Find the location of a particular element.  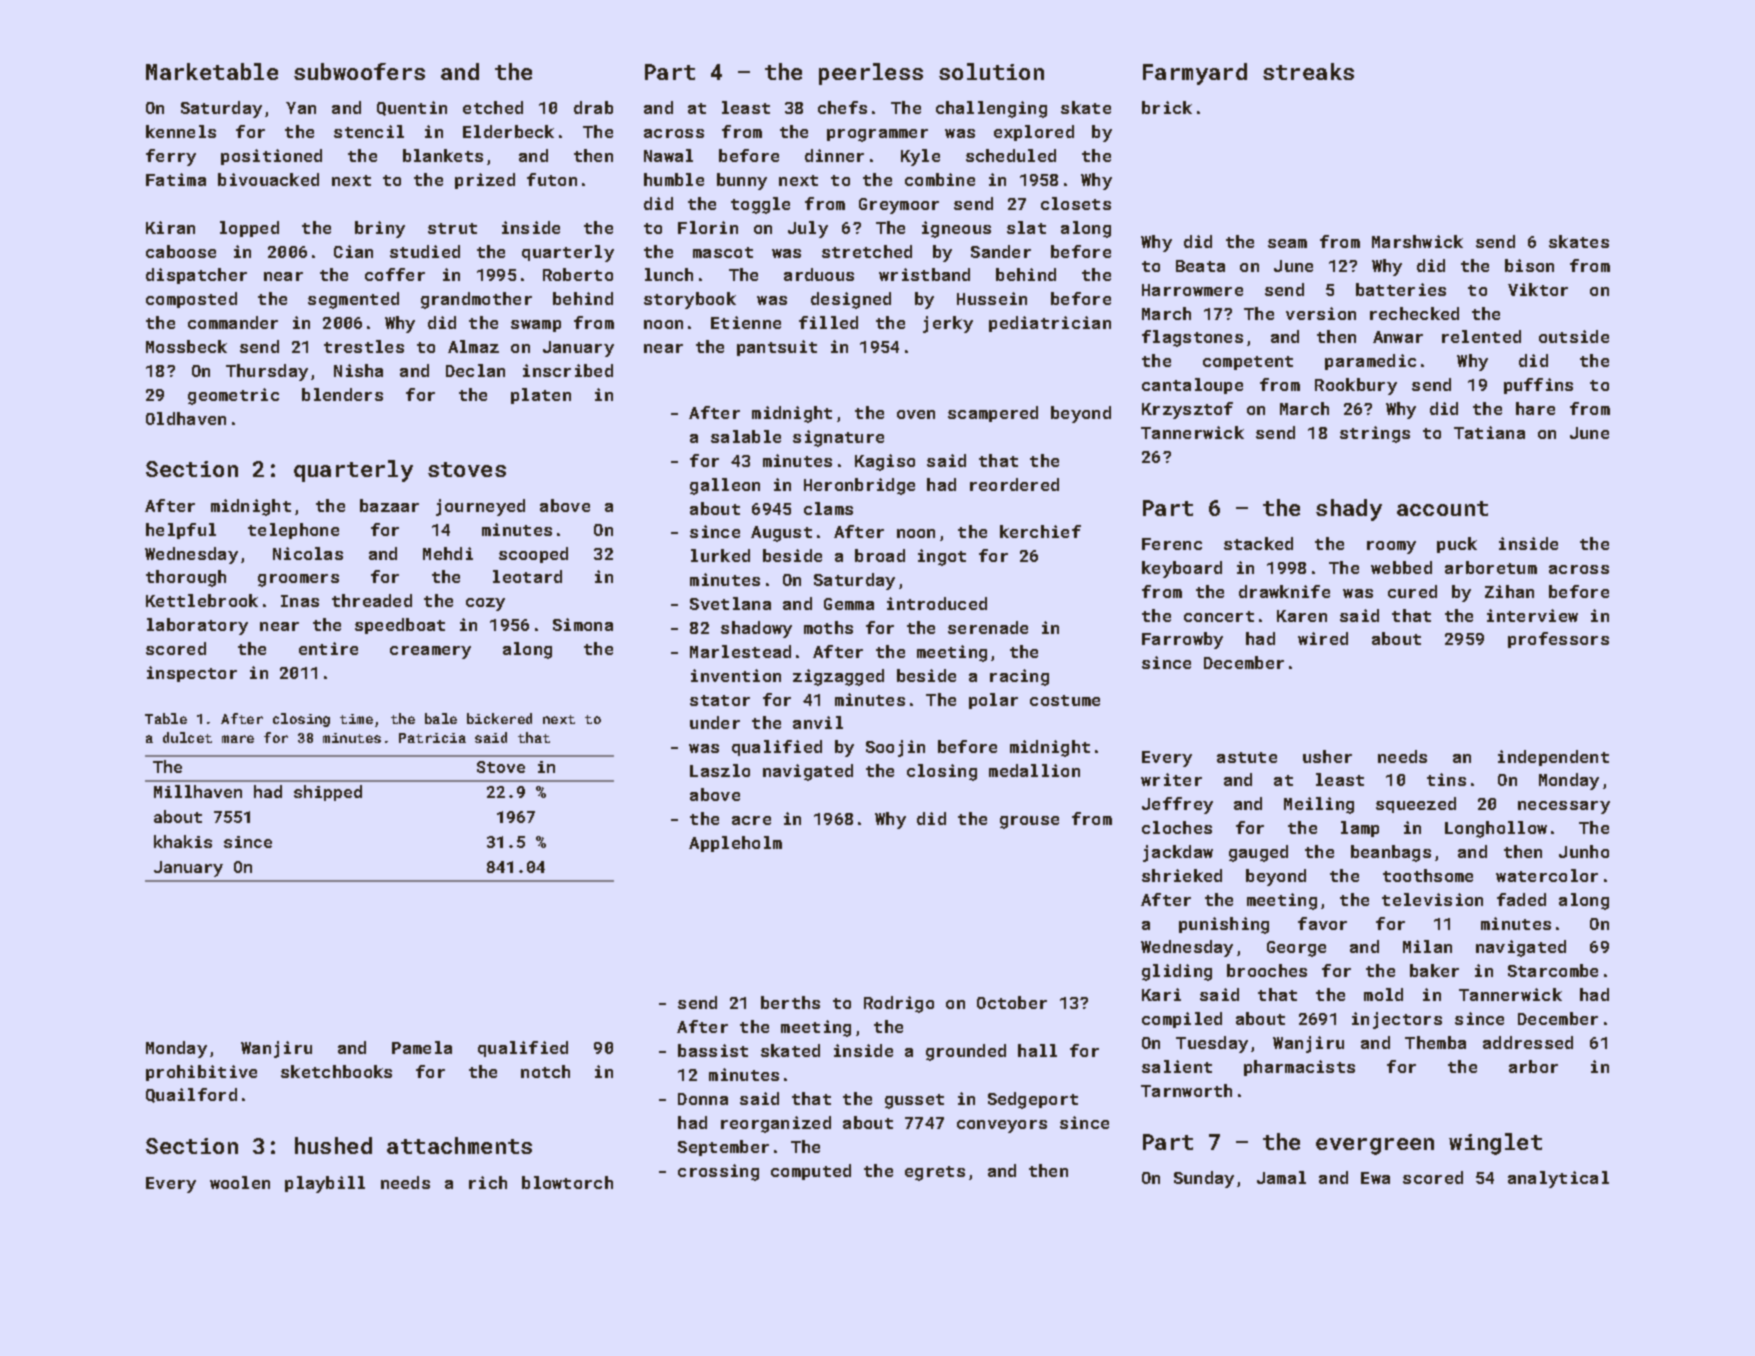

segmented is located at coordinates (353, 300).
